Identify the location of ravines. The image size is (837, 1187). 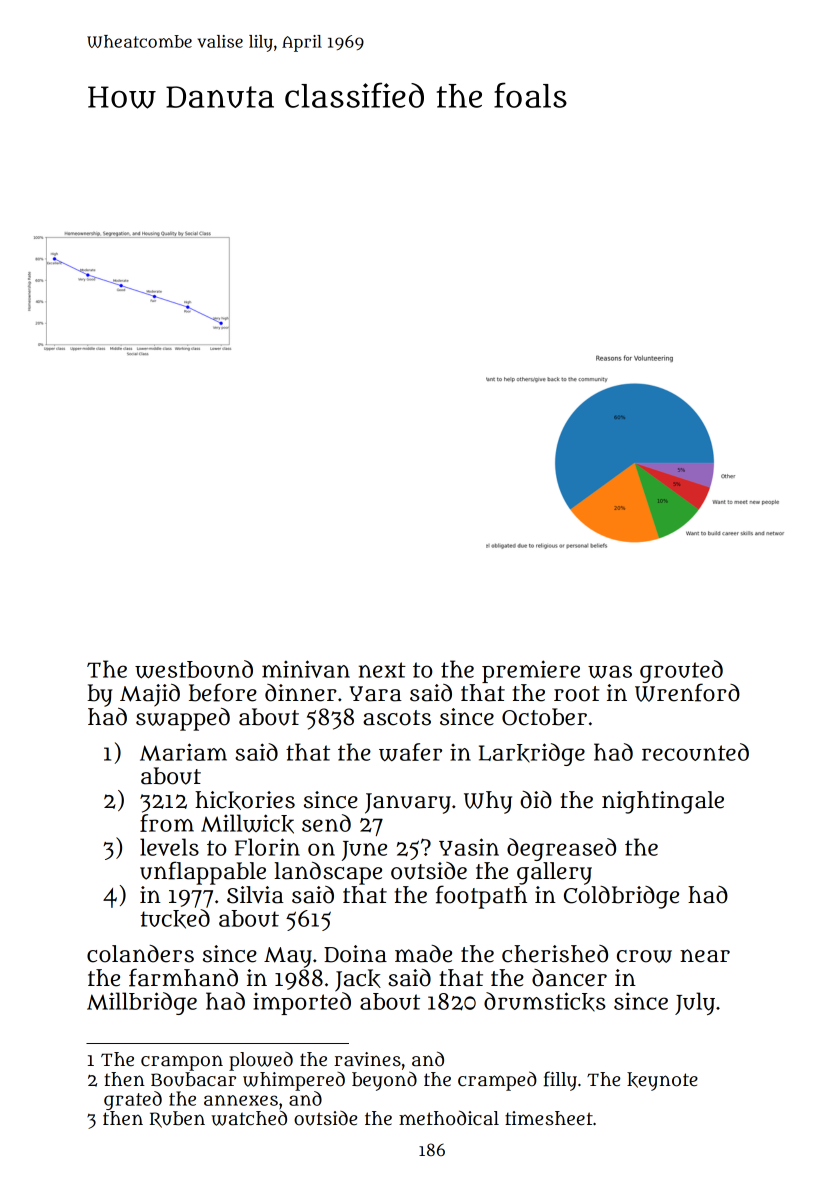
(367, 1059).
